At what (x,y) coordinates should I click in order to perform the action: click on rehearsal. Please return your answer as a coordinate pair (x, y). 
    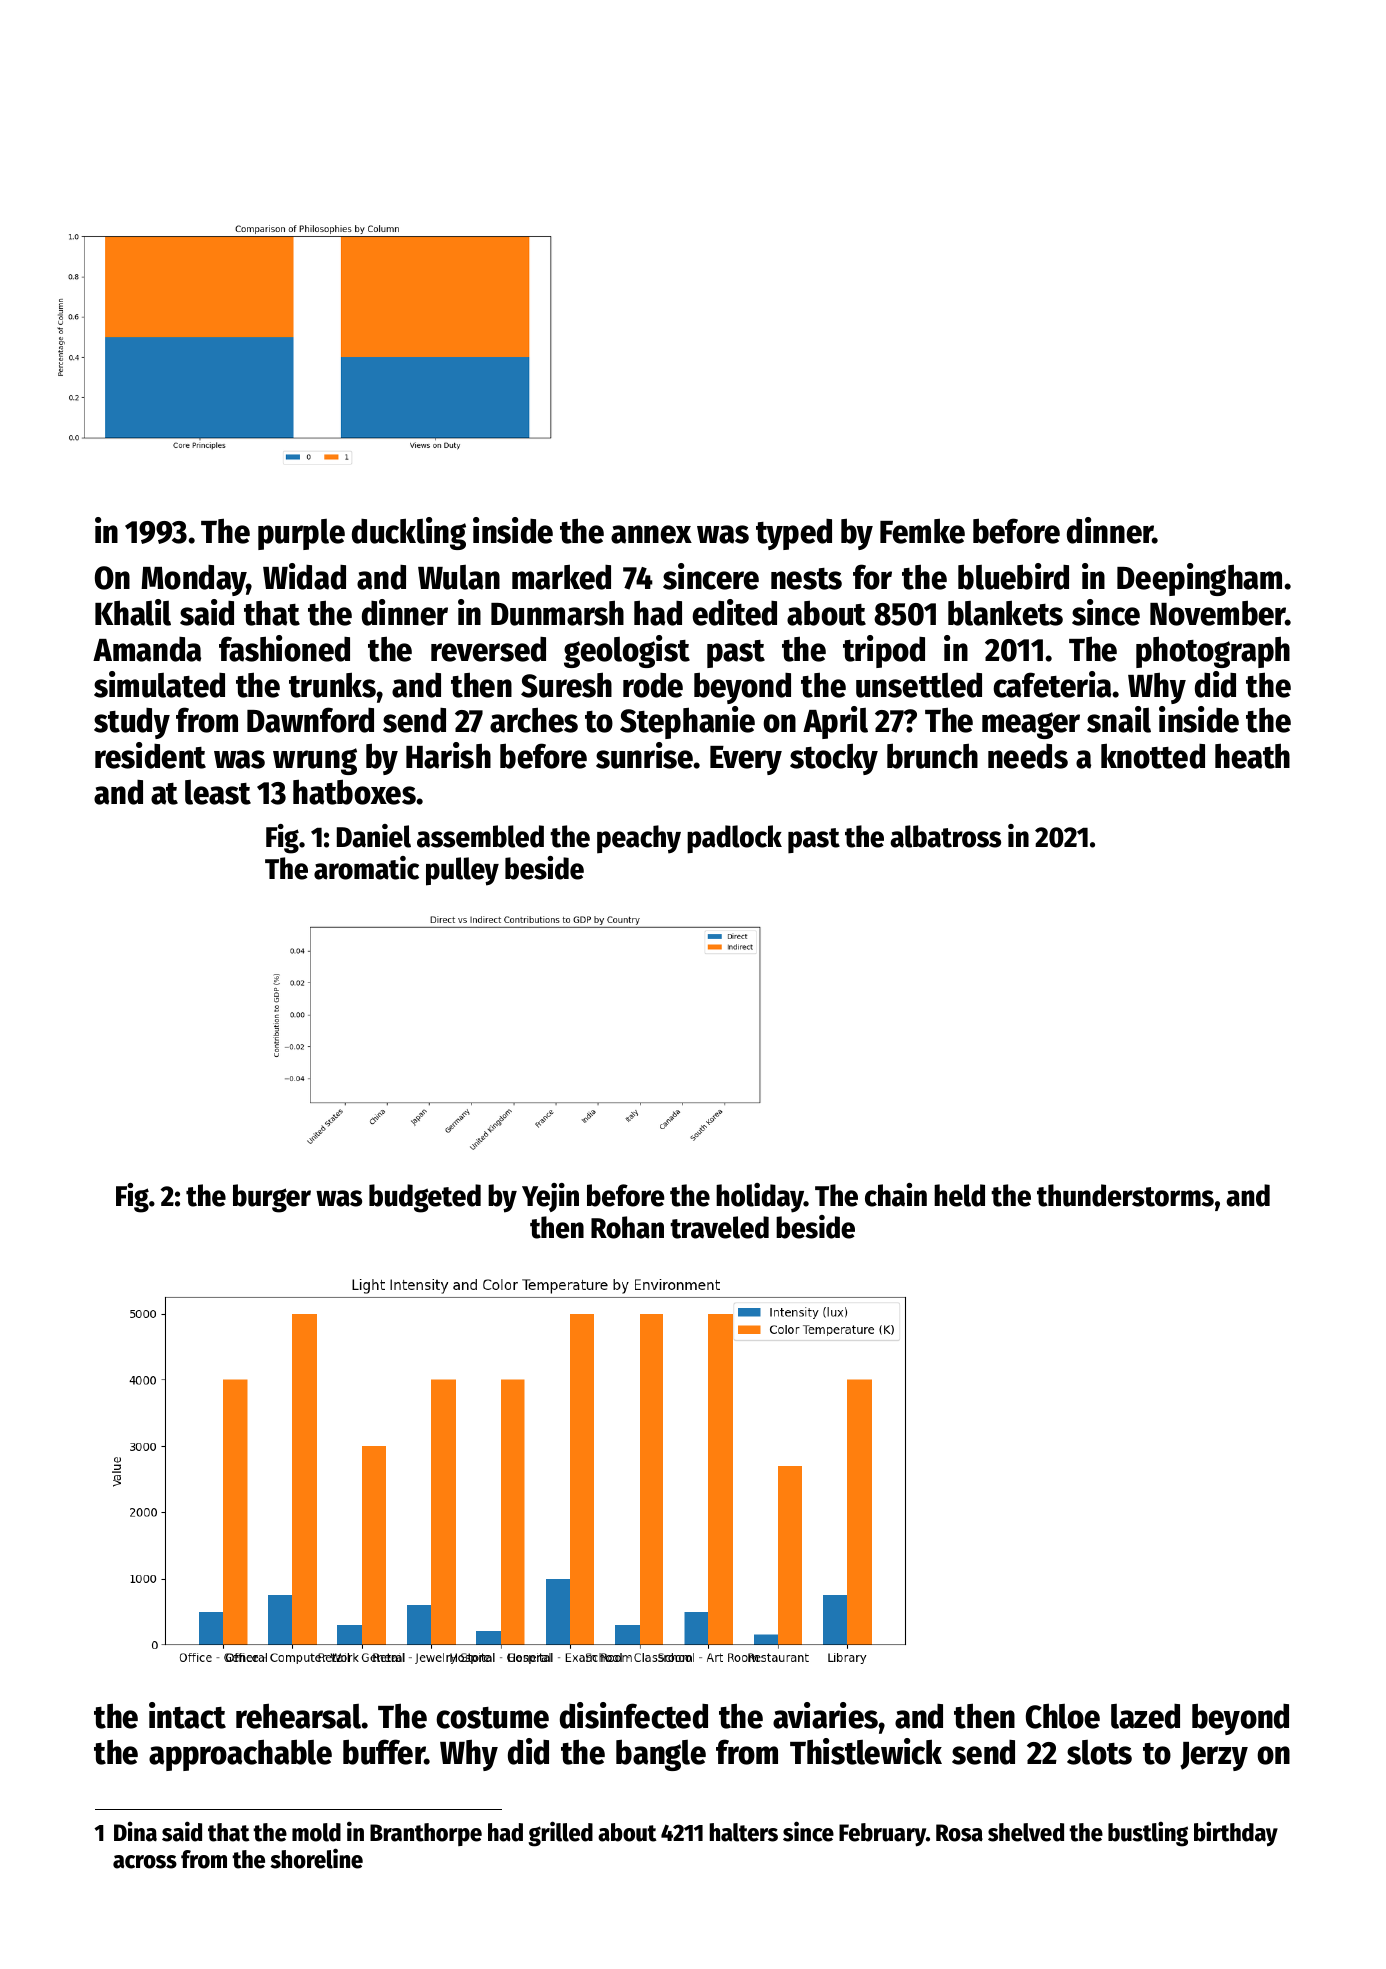
    Looking at the image, I should click on (299, 1716).
